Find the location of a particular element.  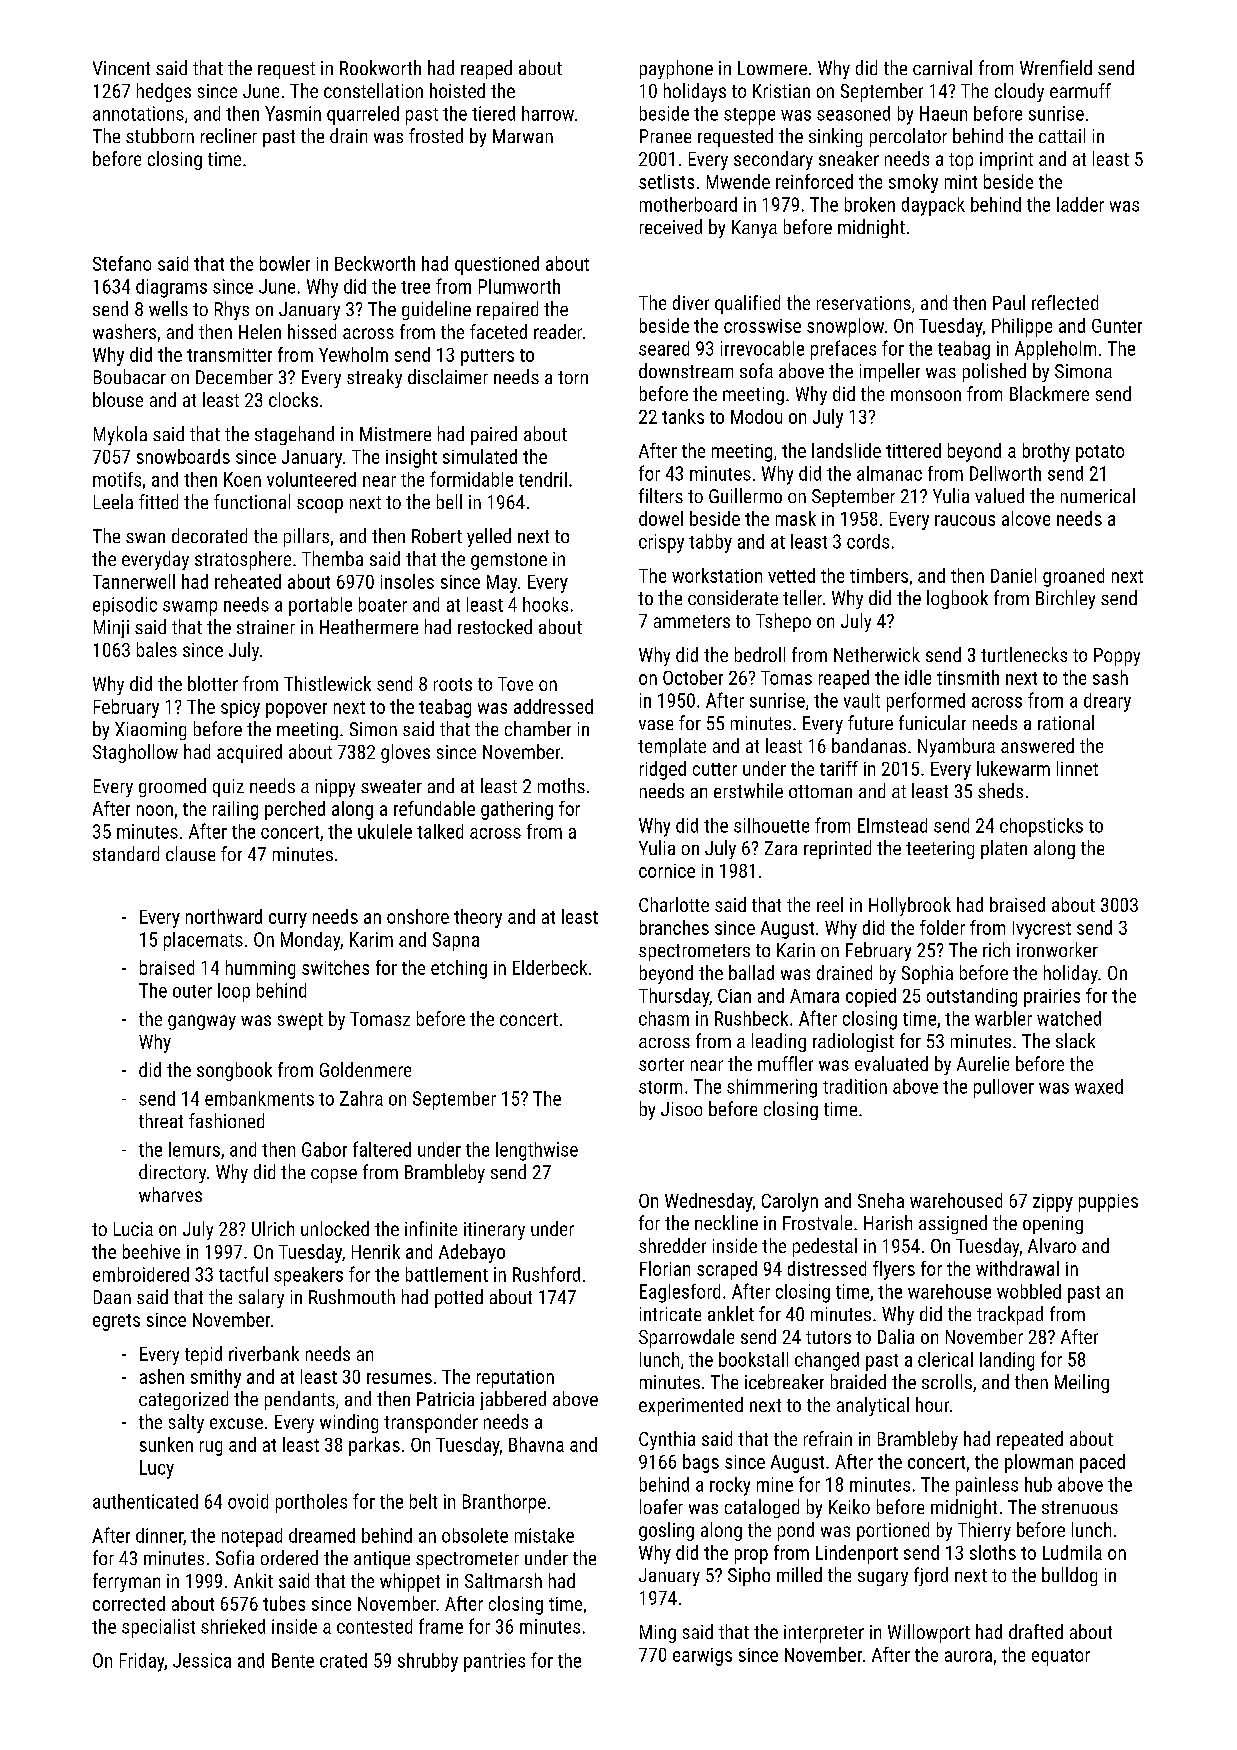

snowplow is located at coordinates (845, 327).
